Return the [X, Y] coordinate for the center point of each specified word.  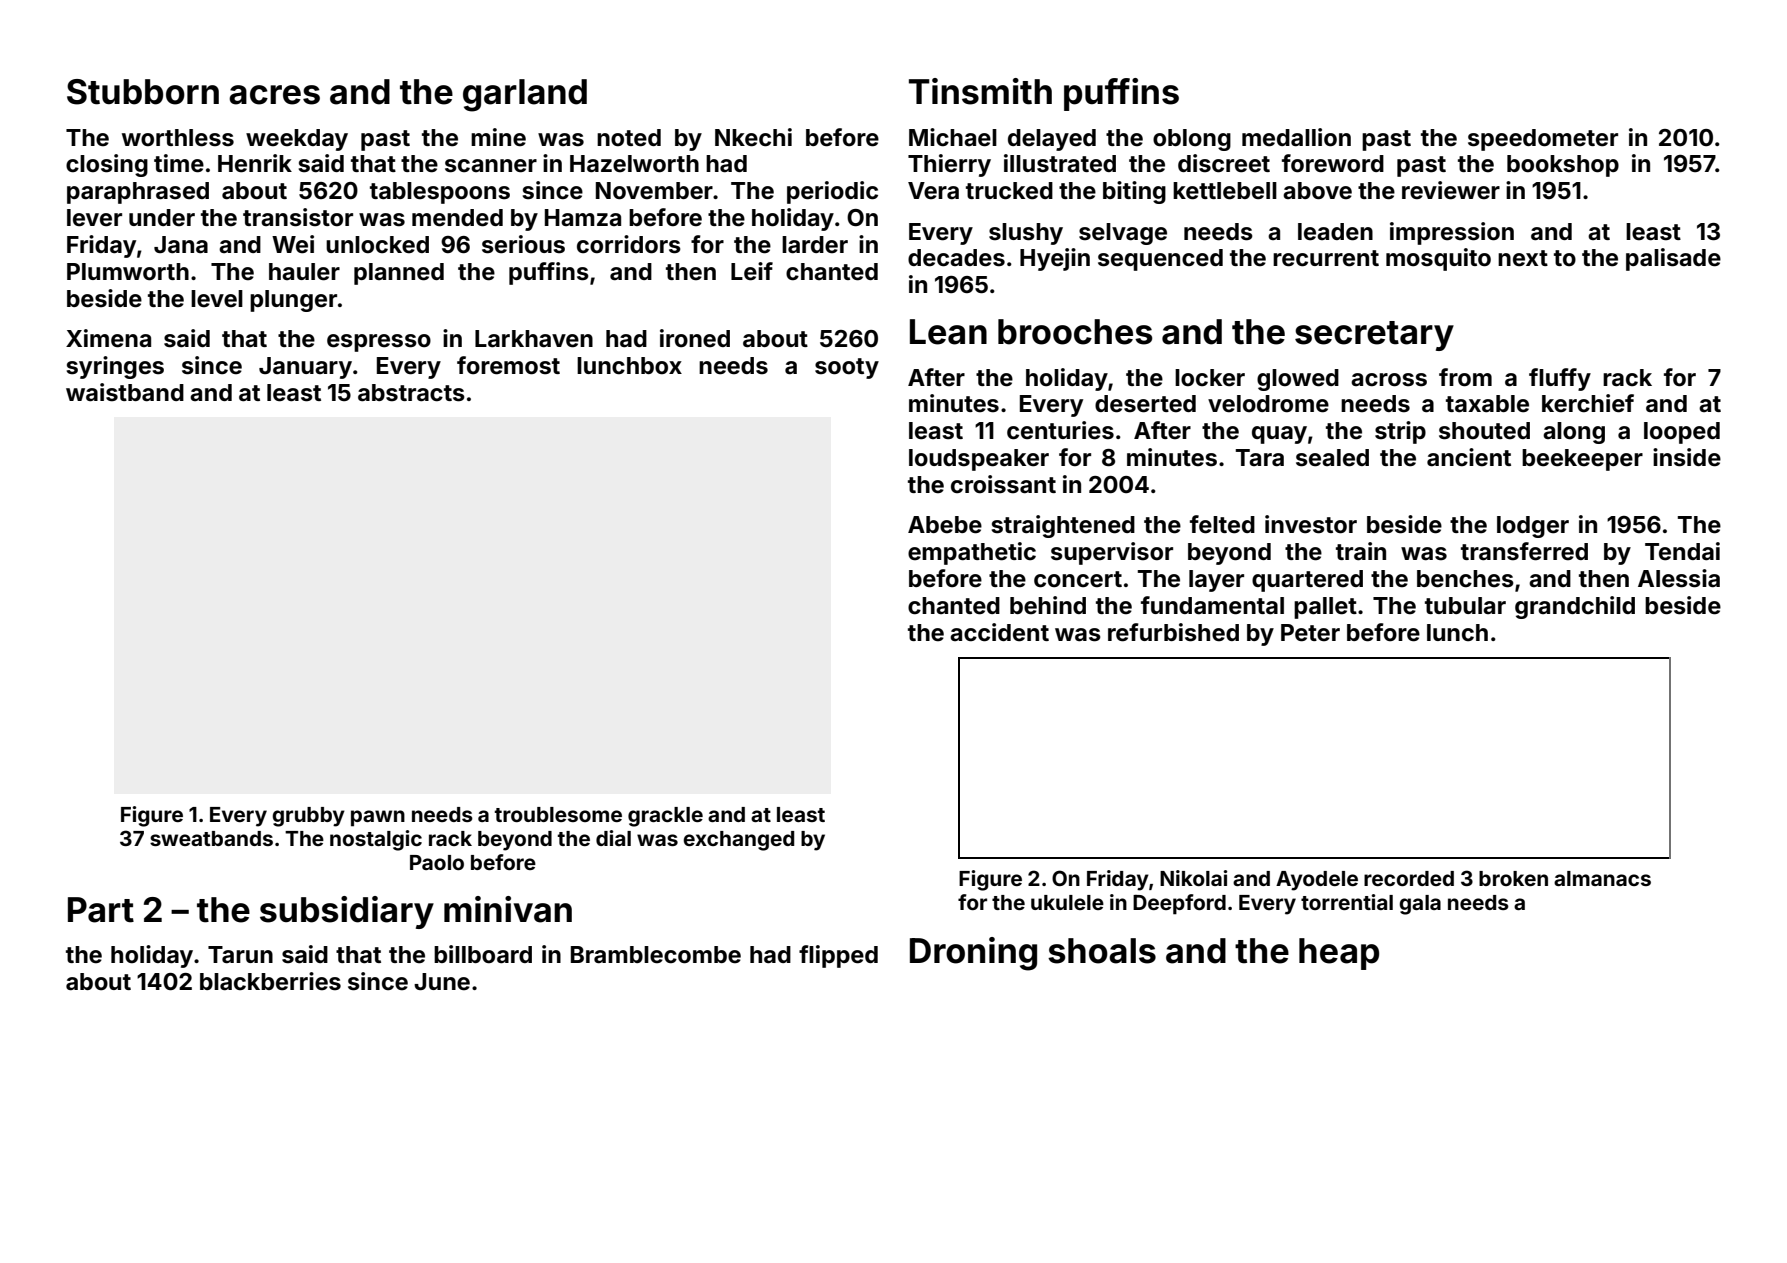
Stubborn [143, 92]
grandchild [1575, 607]
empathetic [972, 553]
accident [999, 632]
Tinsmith [980, 91]
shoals [1102, 951]
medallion [1296, 137]
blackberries [270, 981]
